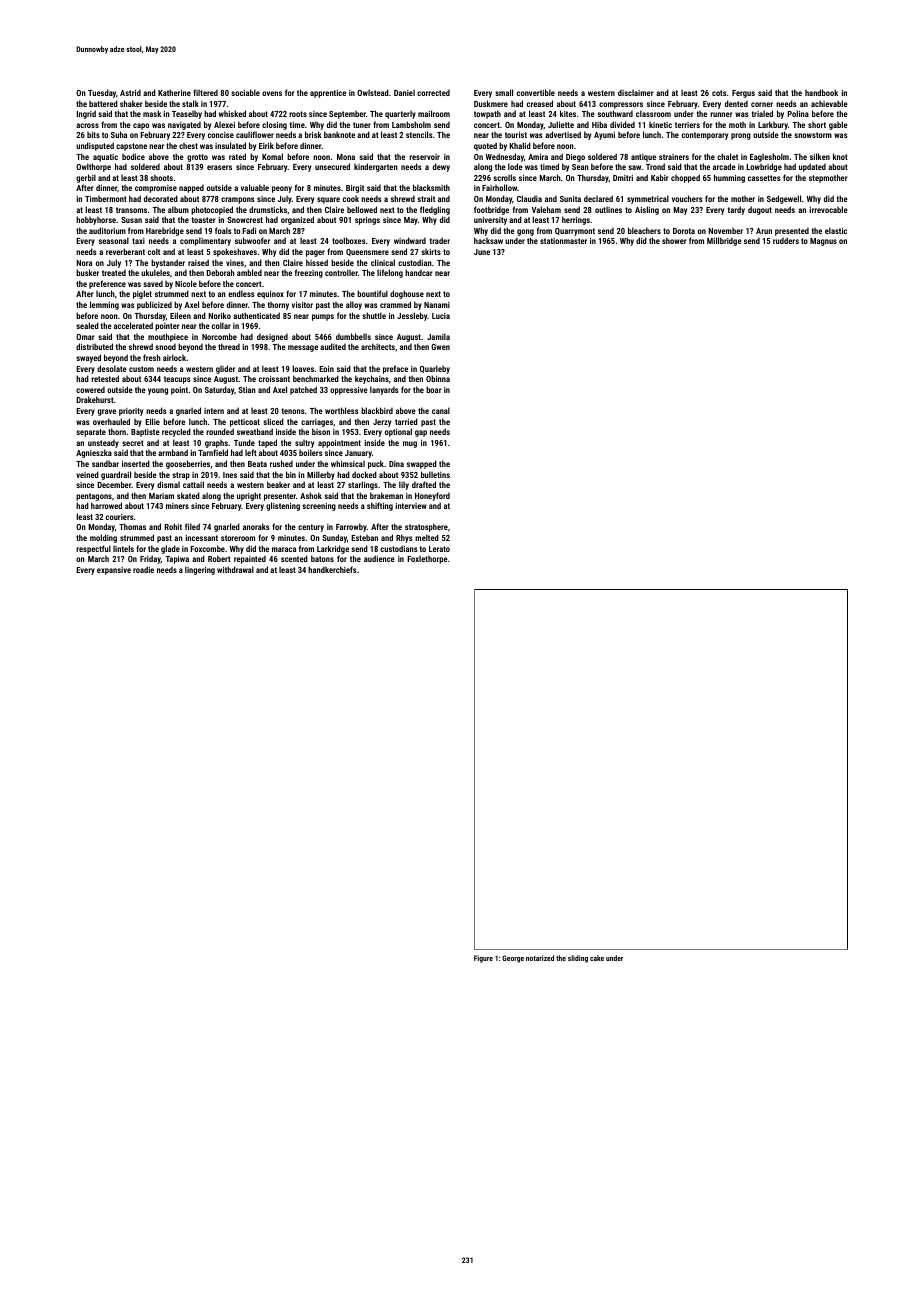 The image size is (924, 1308). What do you see at coordinates (540, 958) in the image?
I see `notarized` at bounding box center [540, 958].
